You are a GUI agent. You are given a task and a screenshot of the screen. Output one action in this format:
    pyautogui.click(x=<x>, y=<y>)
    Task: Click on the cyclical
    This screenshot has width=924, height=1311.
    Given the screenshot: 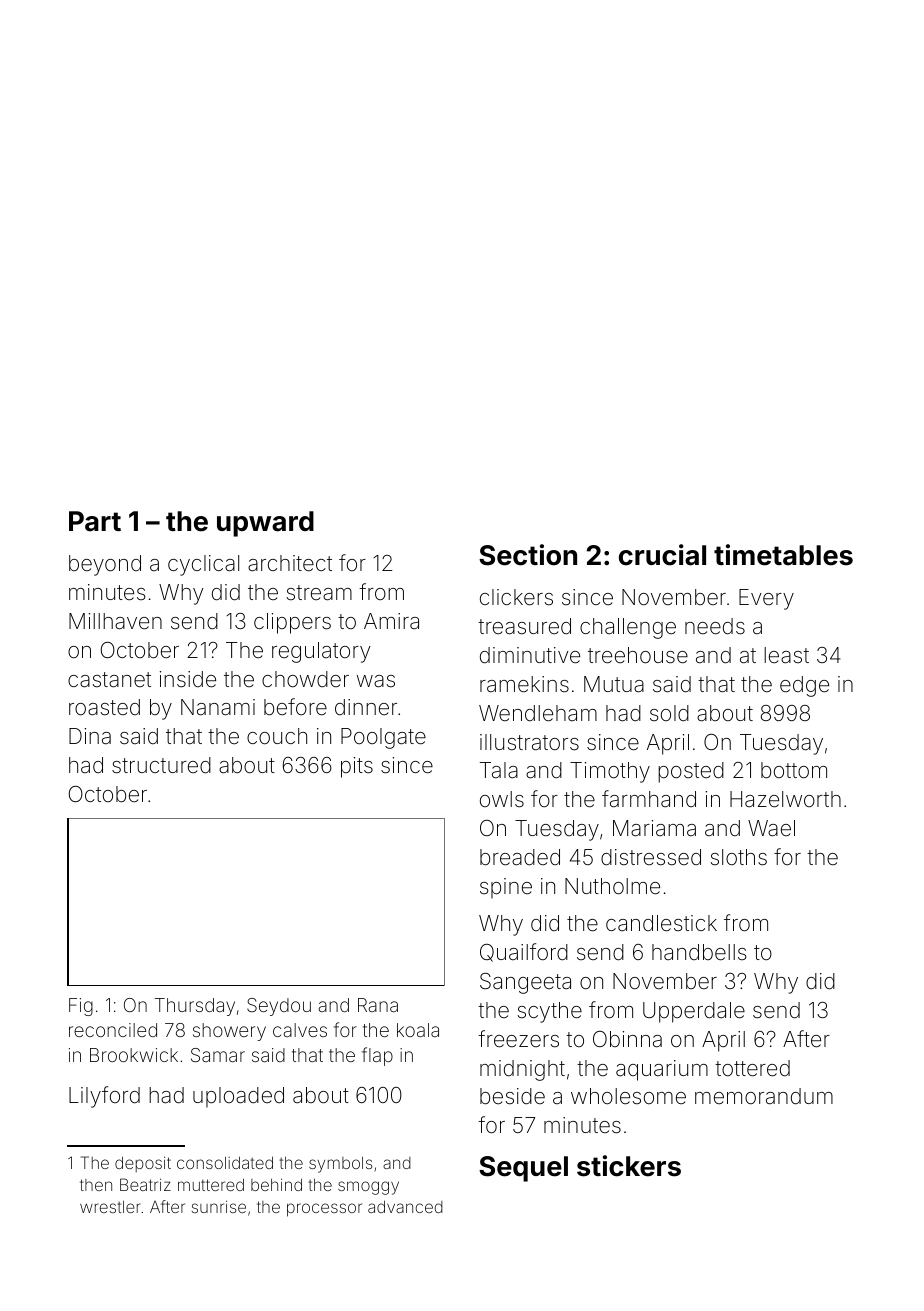 What is the action you would take?
    pyautogui.click(x=203, y=565)
